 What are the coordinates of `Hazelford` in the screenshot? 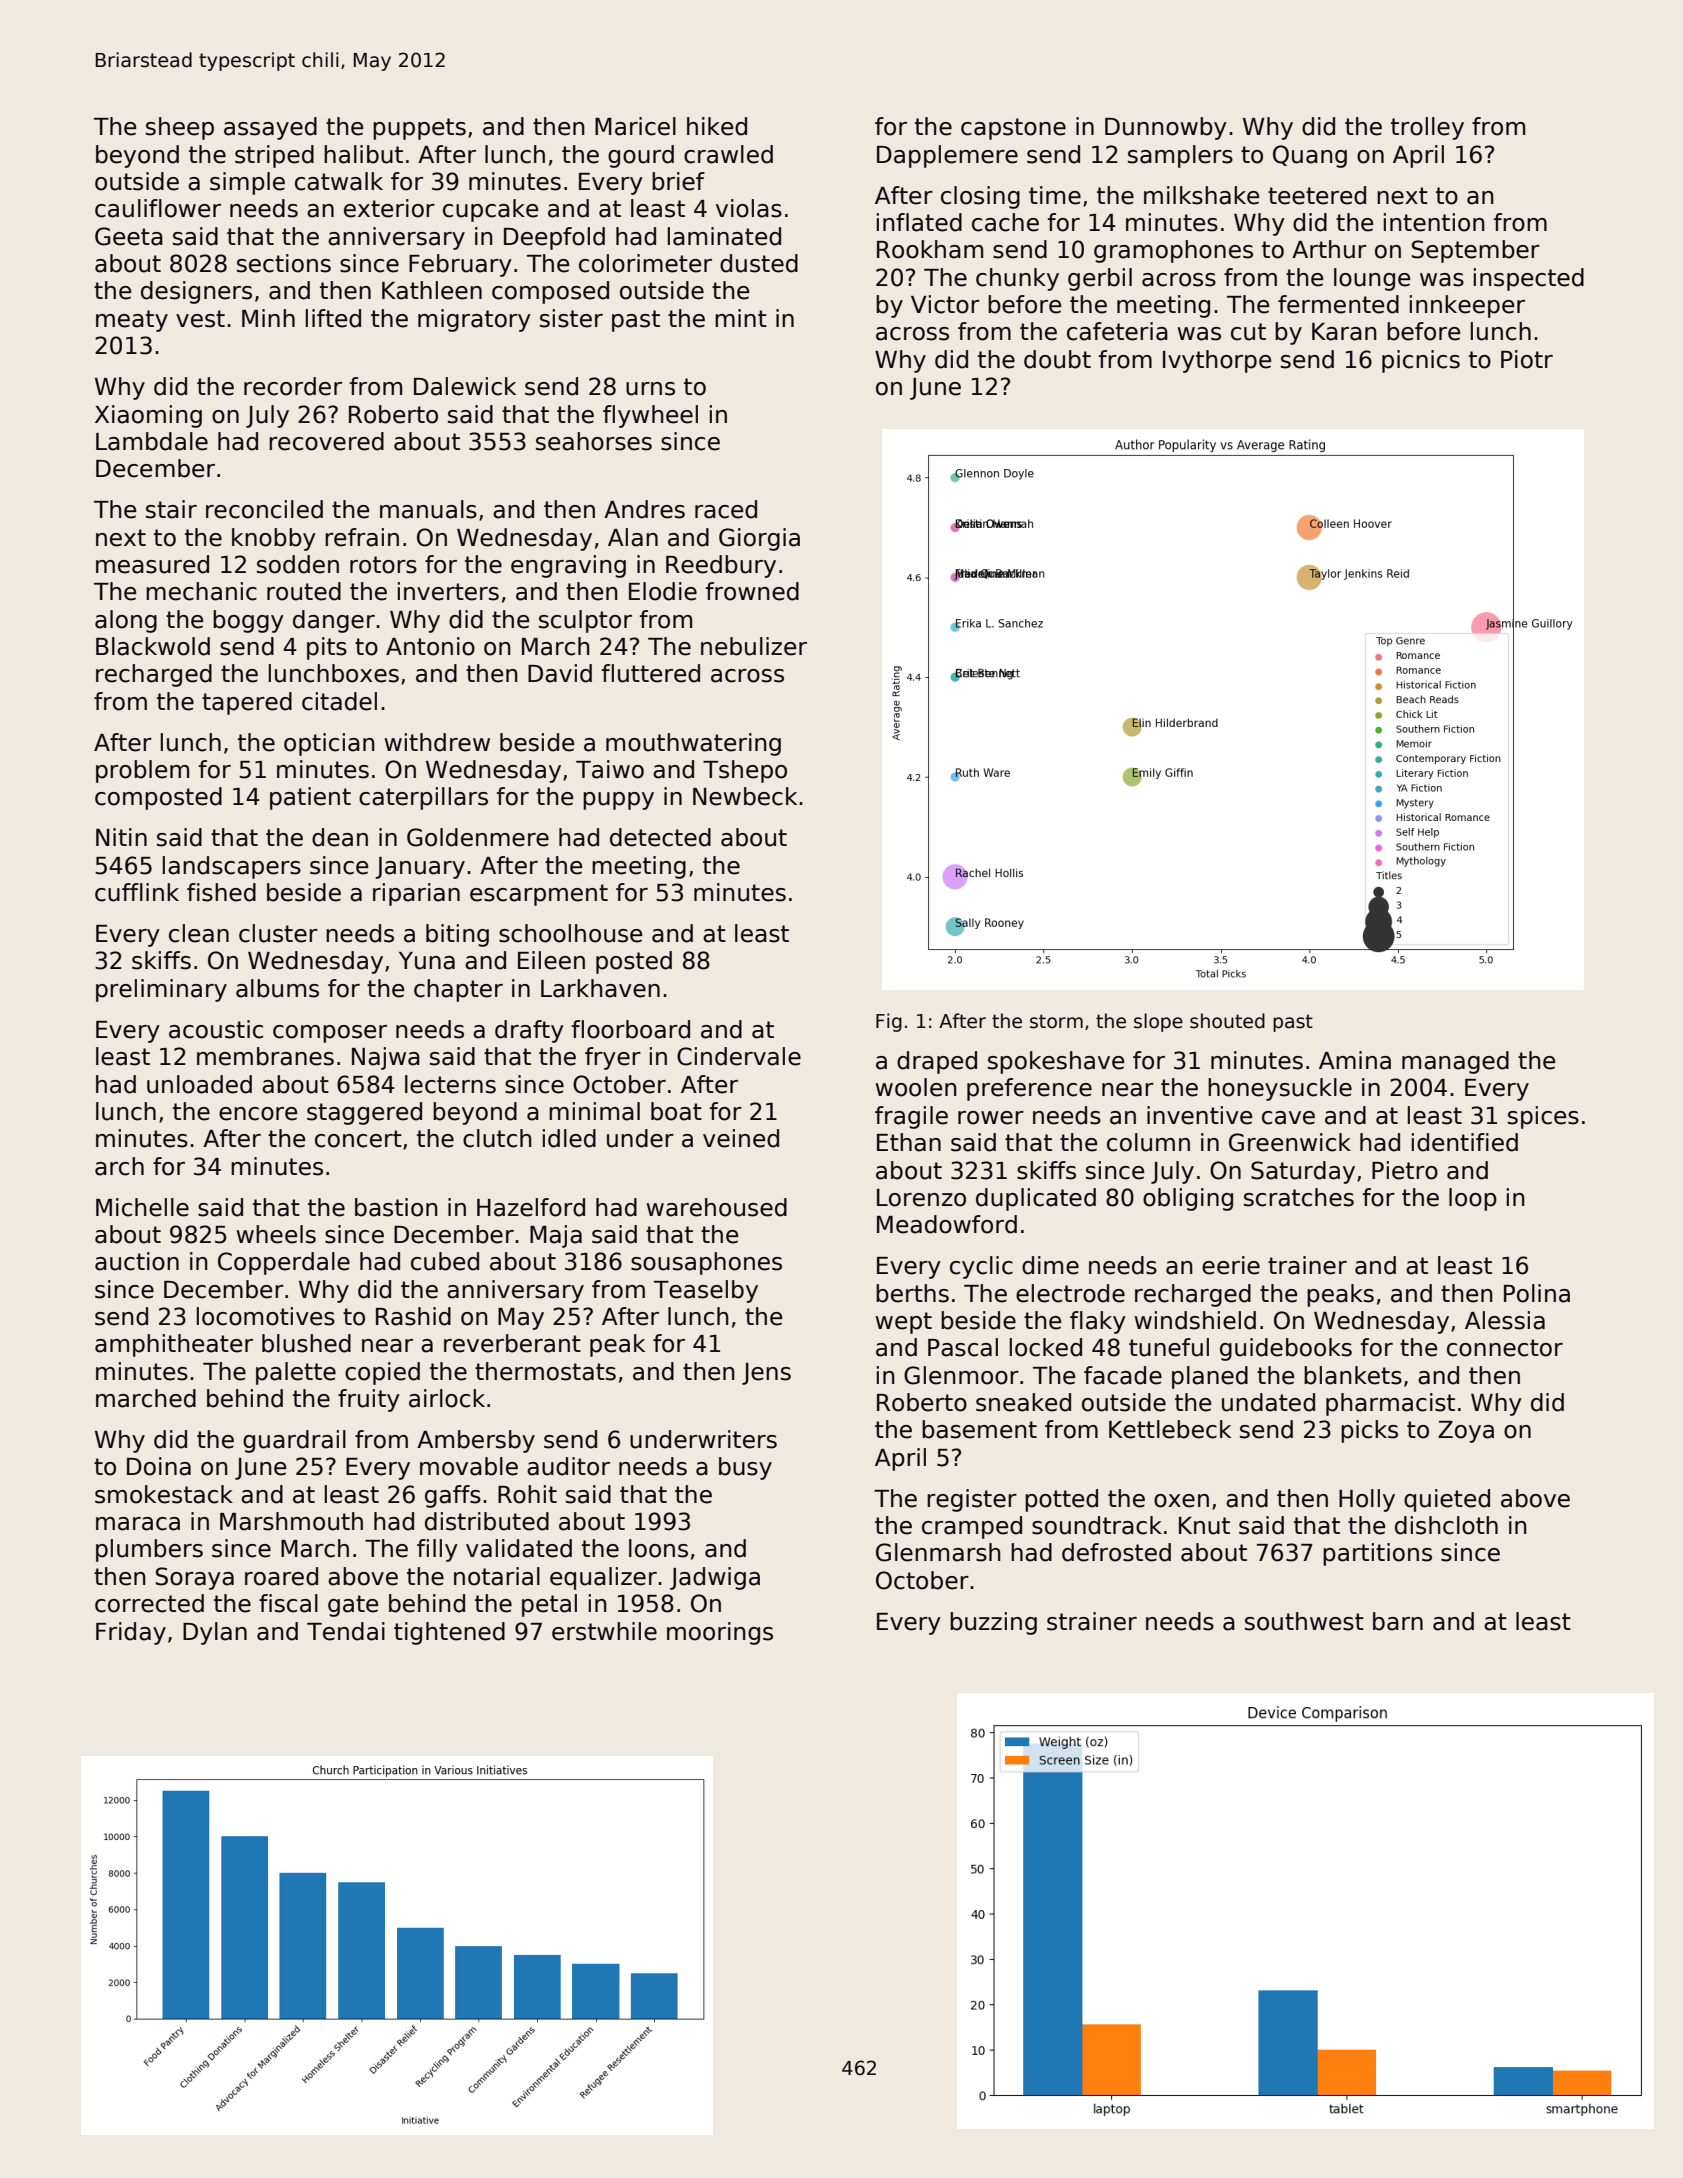 It's located at (531, 1207).
